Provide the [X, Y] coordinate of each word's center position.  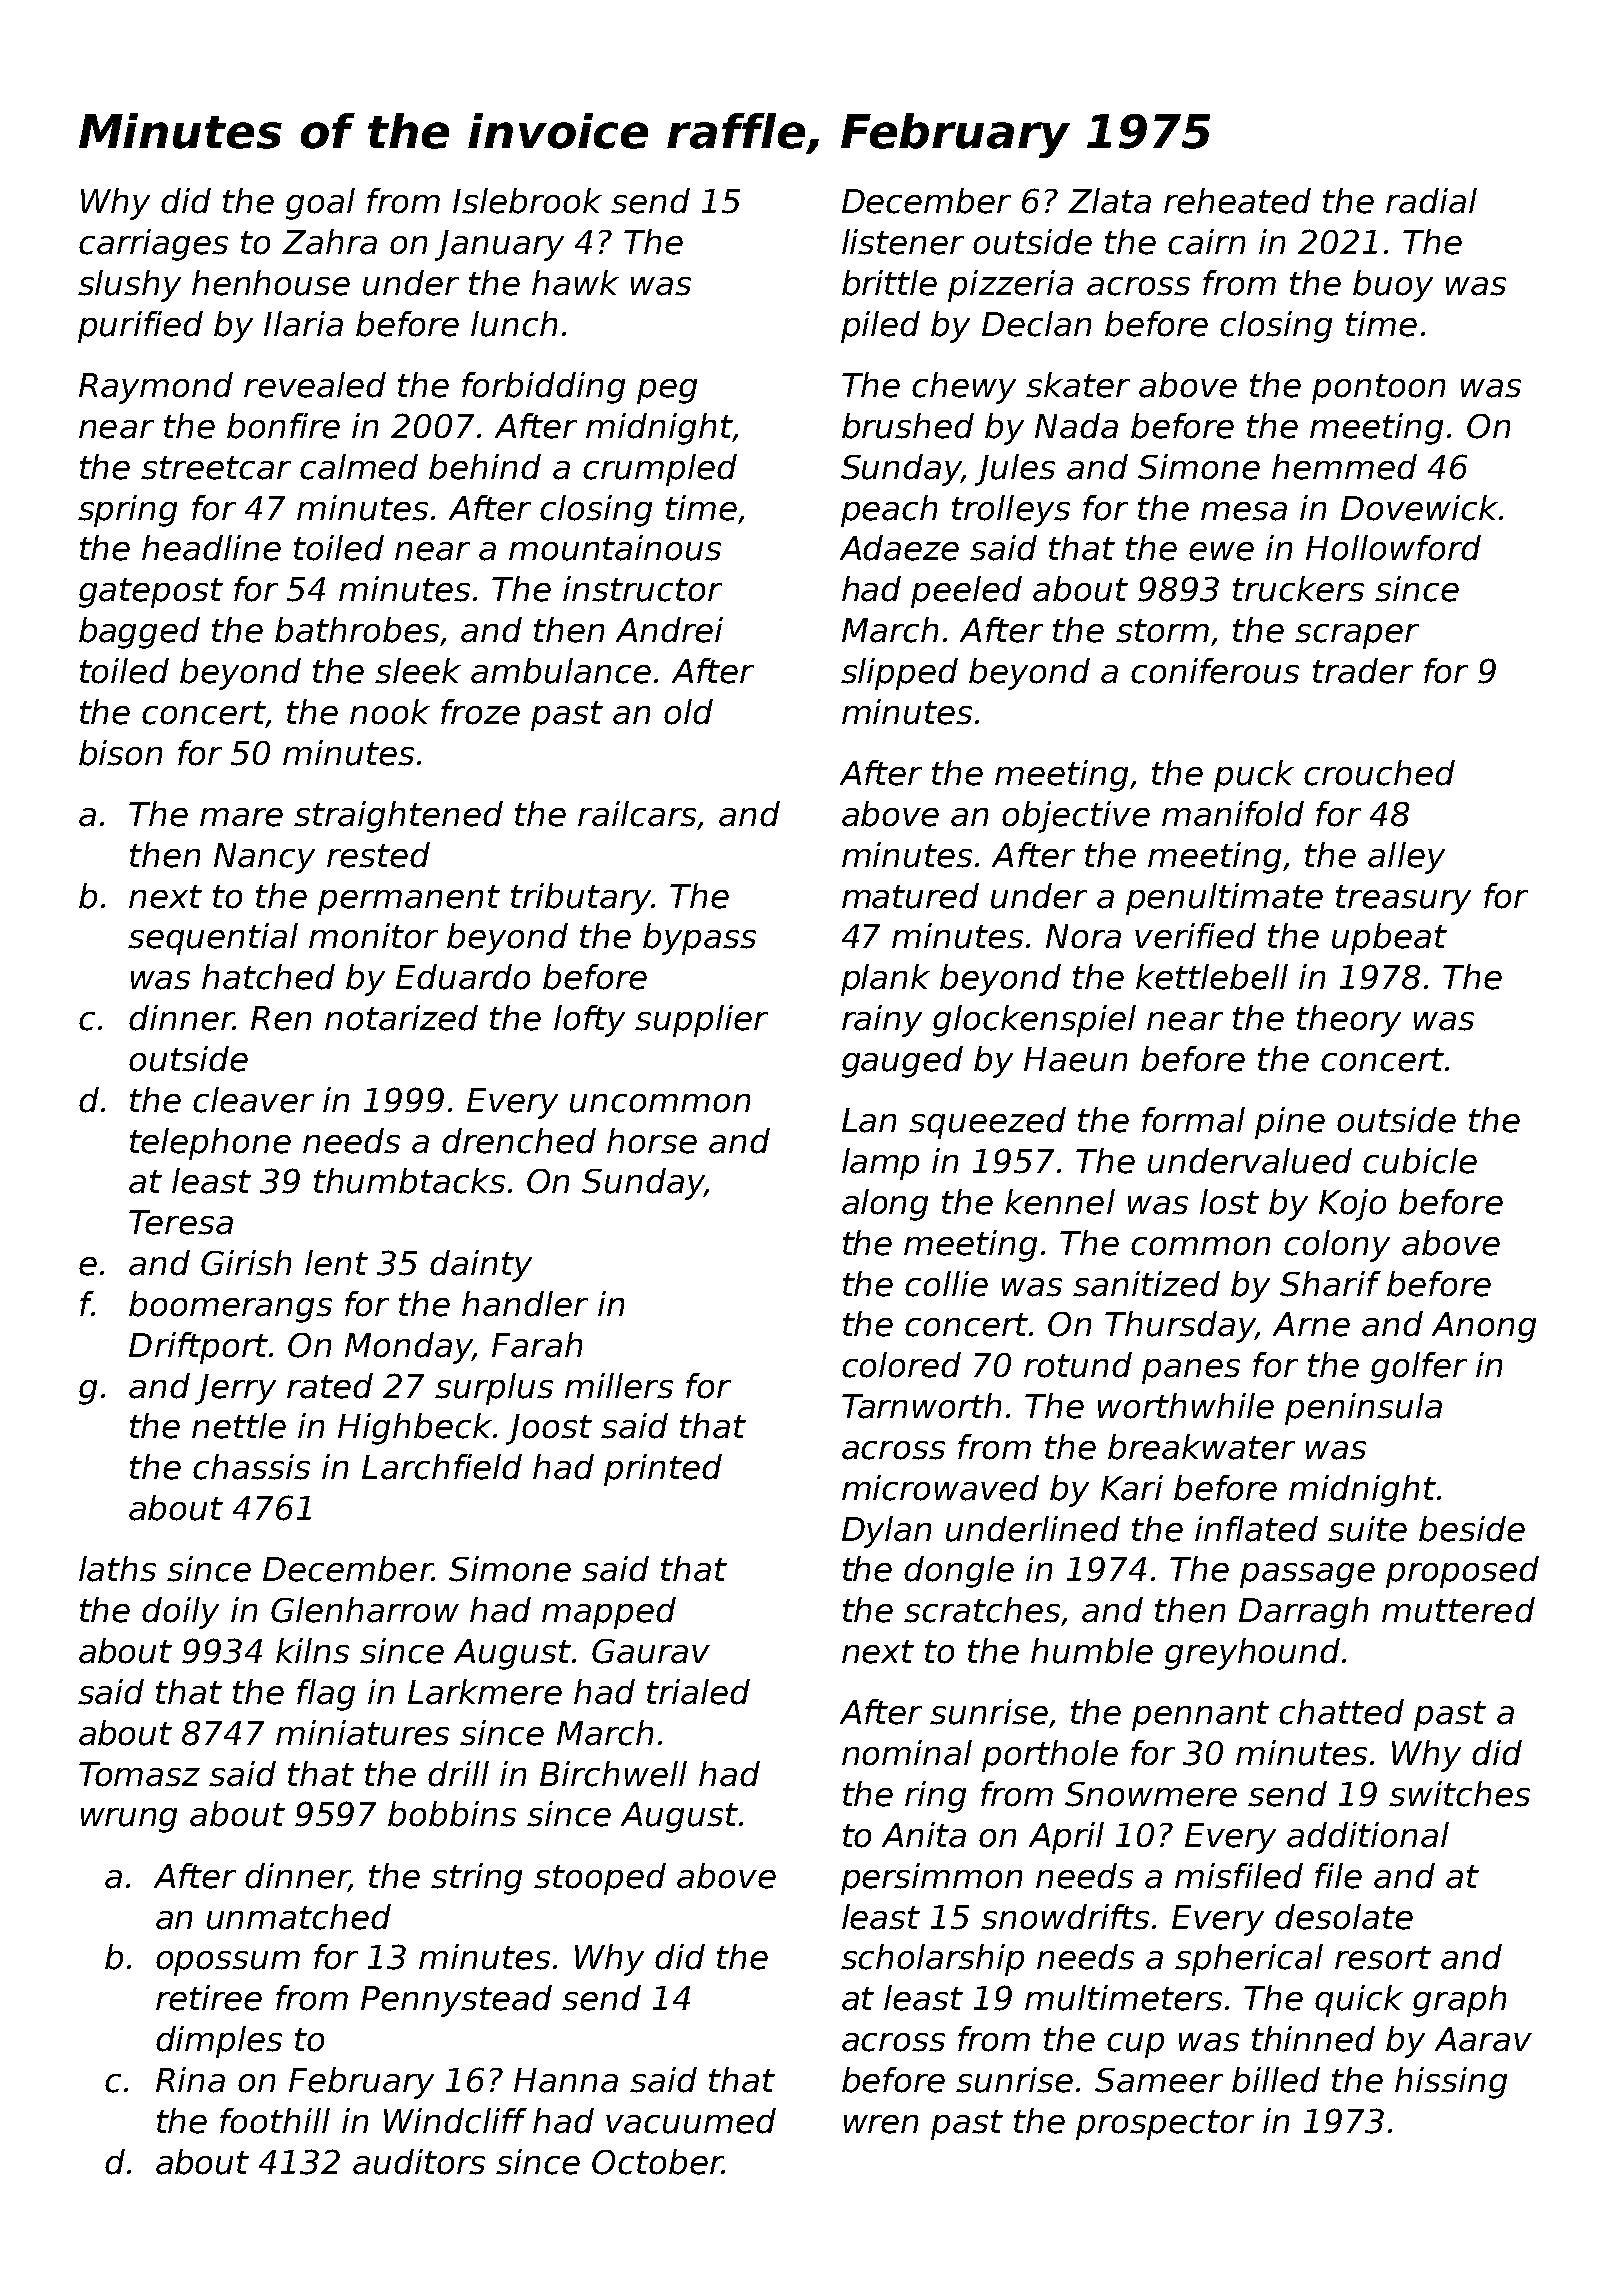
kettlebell [1212, 977]
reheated [1237, 201]
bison [120, 753]
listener [903, 242]
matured [910, 896]
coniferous [1215, 671]
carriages [153, 245]
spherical [1249, 1960]
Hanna [566, 2080]
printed [663, 1470]
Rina [190, 2080]
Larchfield [442, 1467]
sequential [213, 939]
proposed [1462, 1572]
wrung [129, 1820]
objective [1076, 817]
